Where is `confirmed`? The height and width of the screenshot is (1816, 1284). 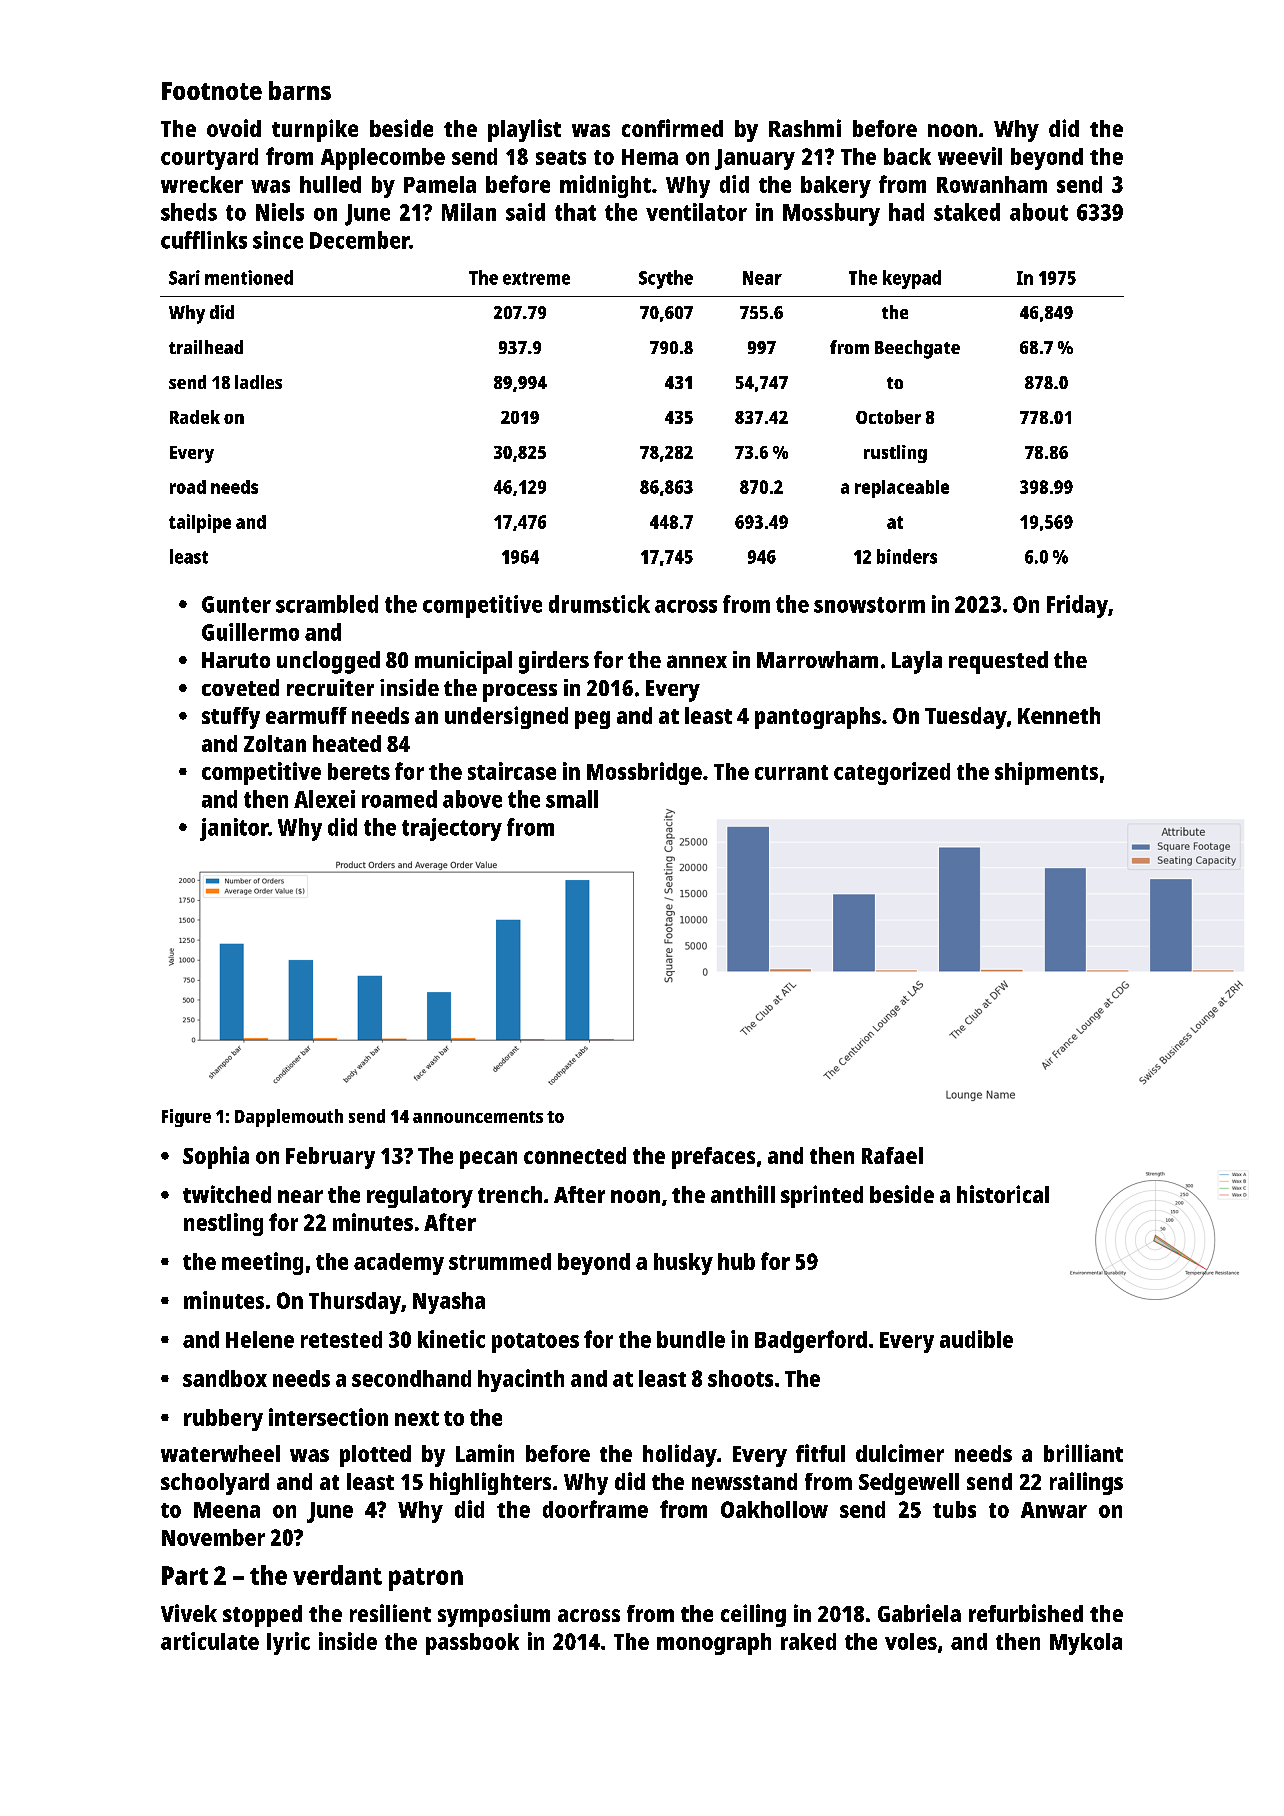 confirmed is located at coordinates (672, 128).
